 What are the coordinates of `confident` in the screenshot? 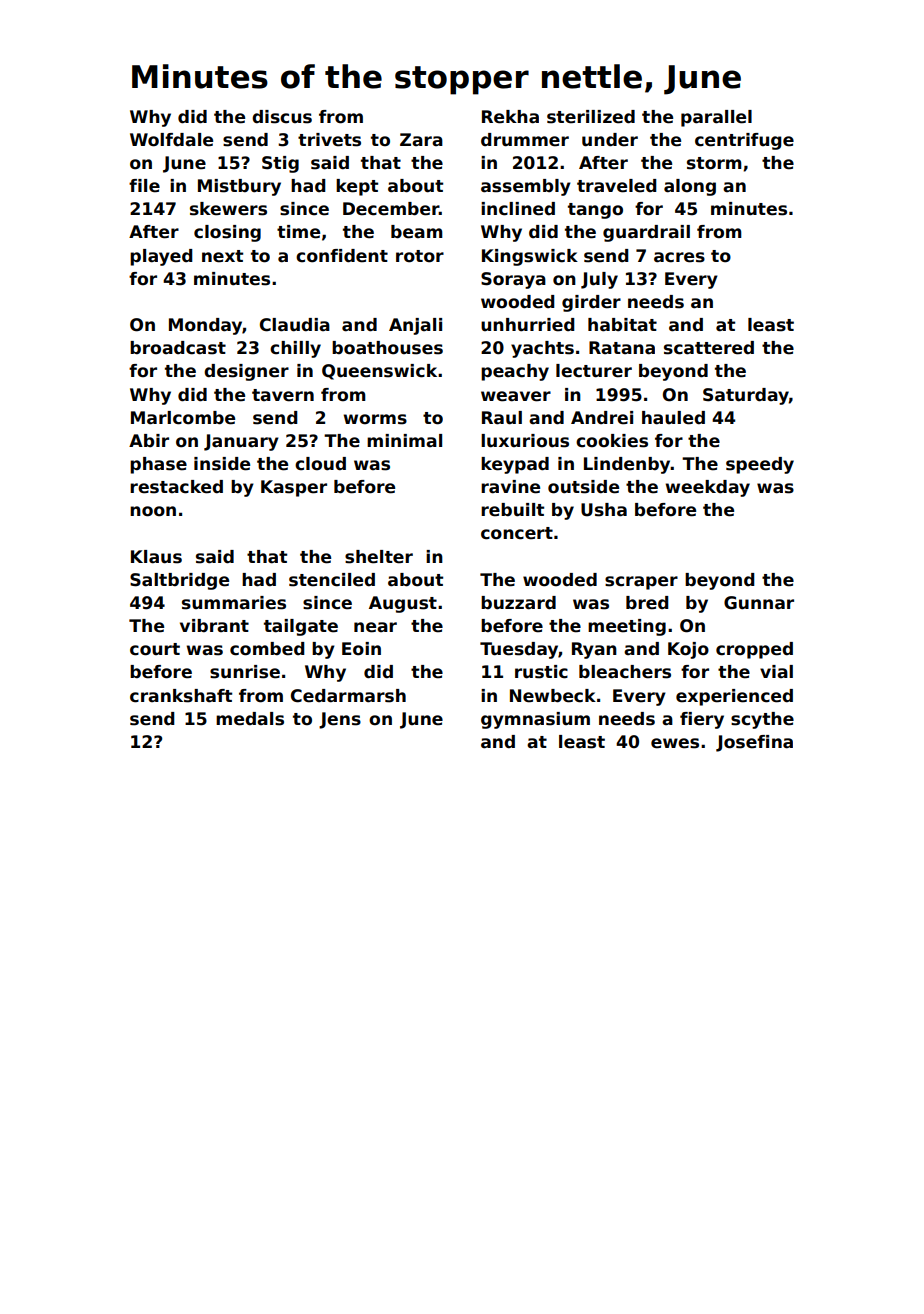 It's located at (342, 256).
